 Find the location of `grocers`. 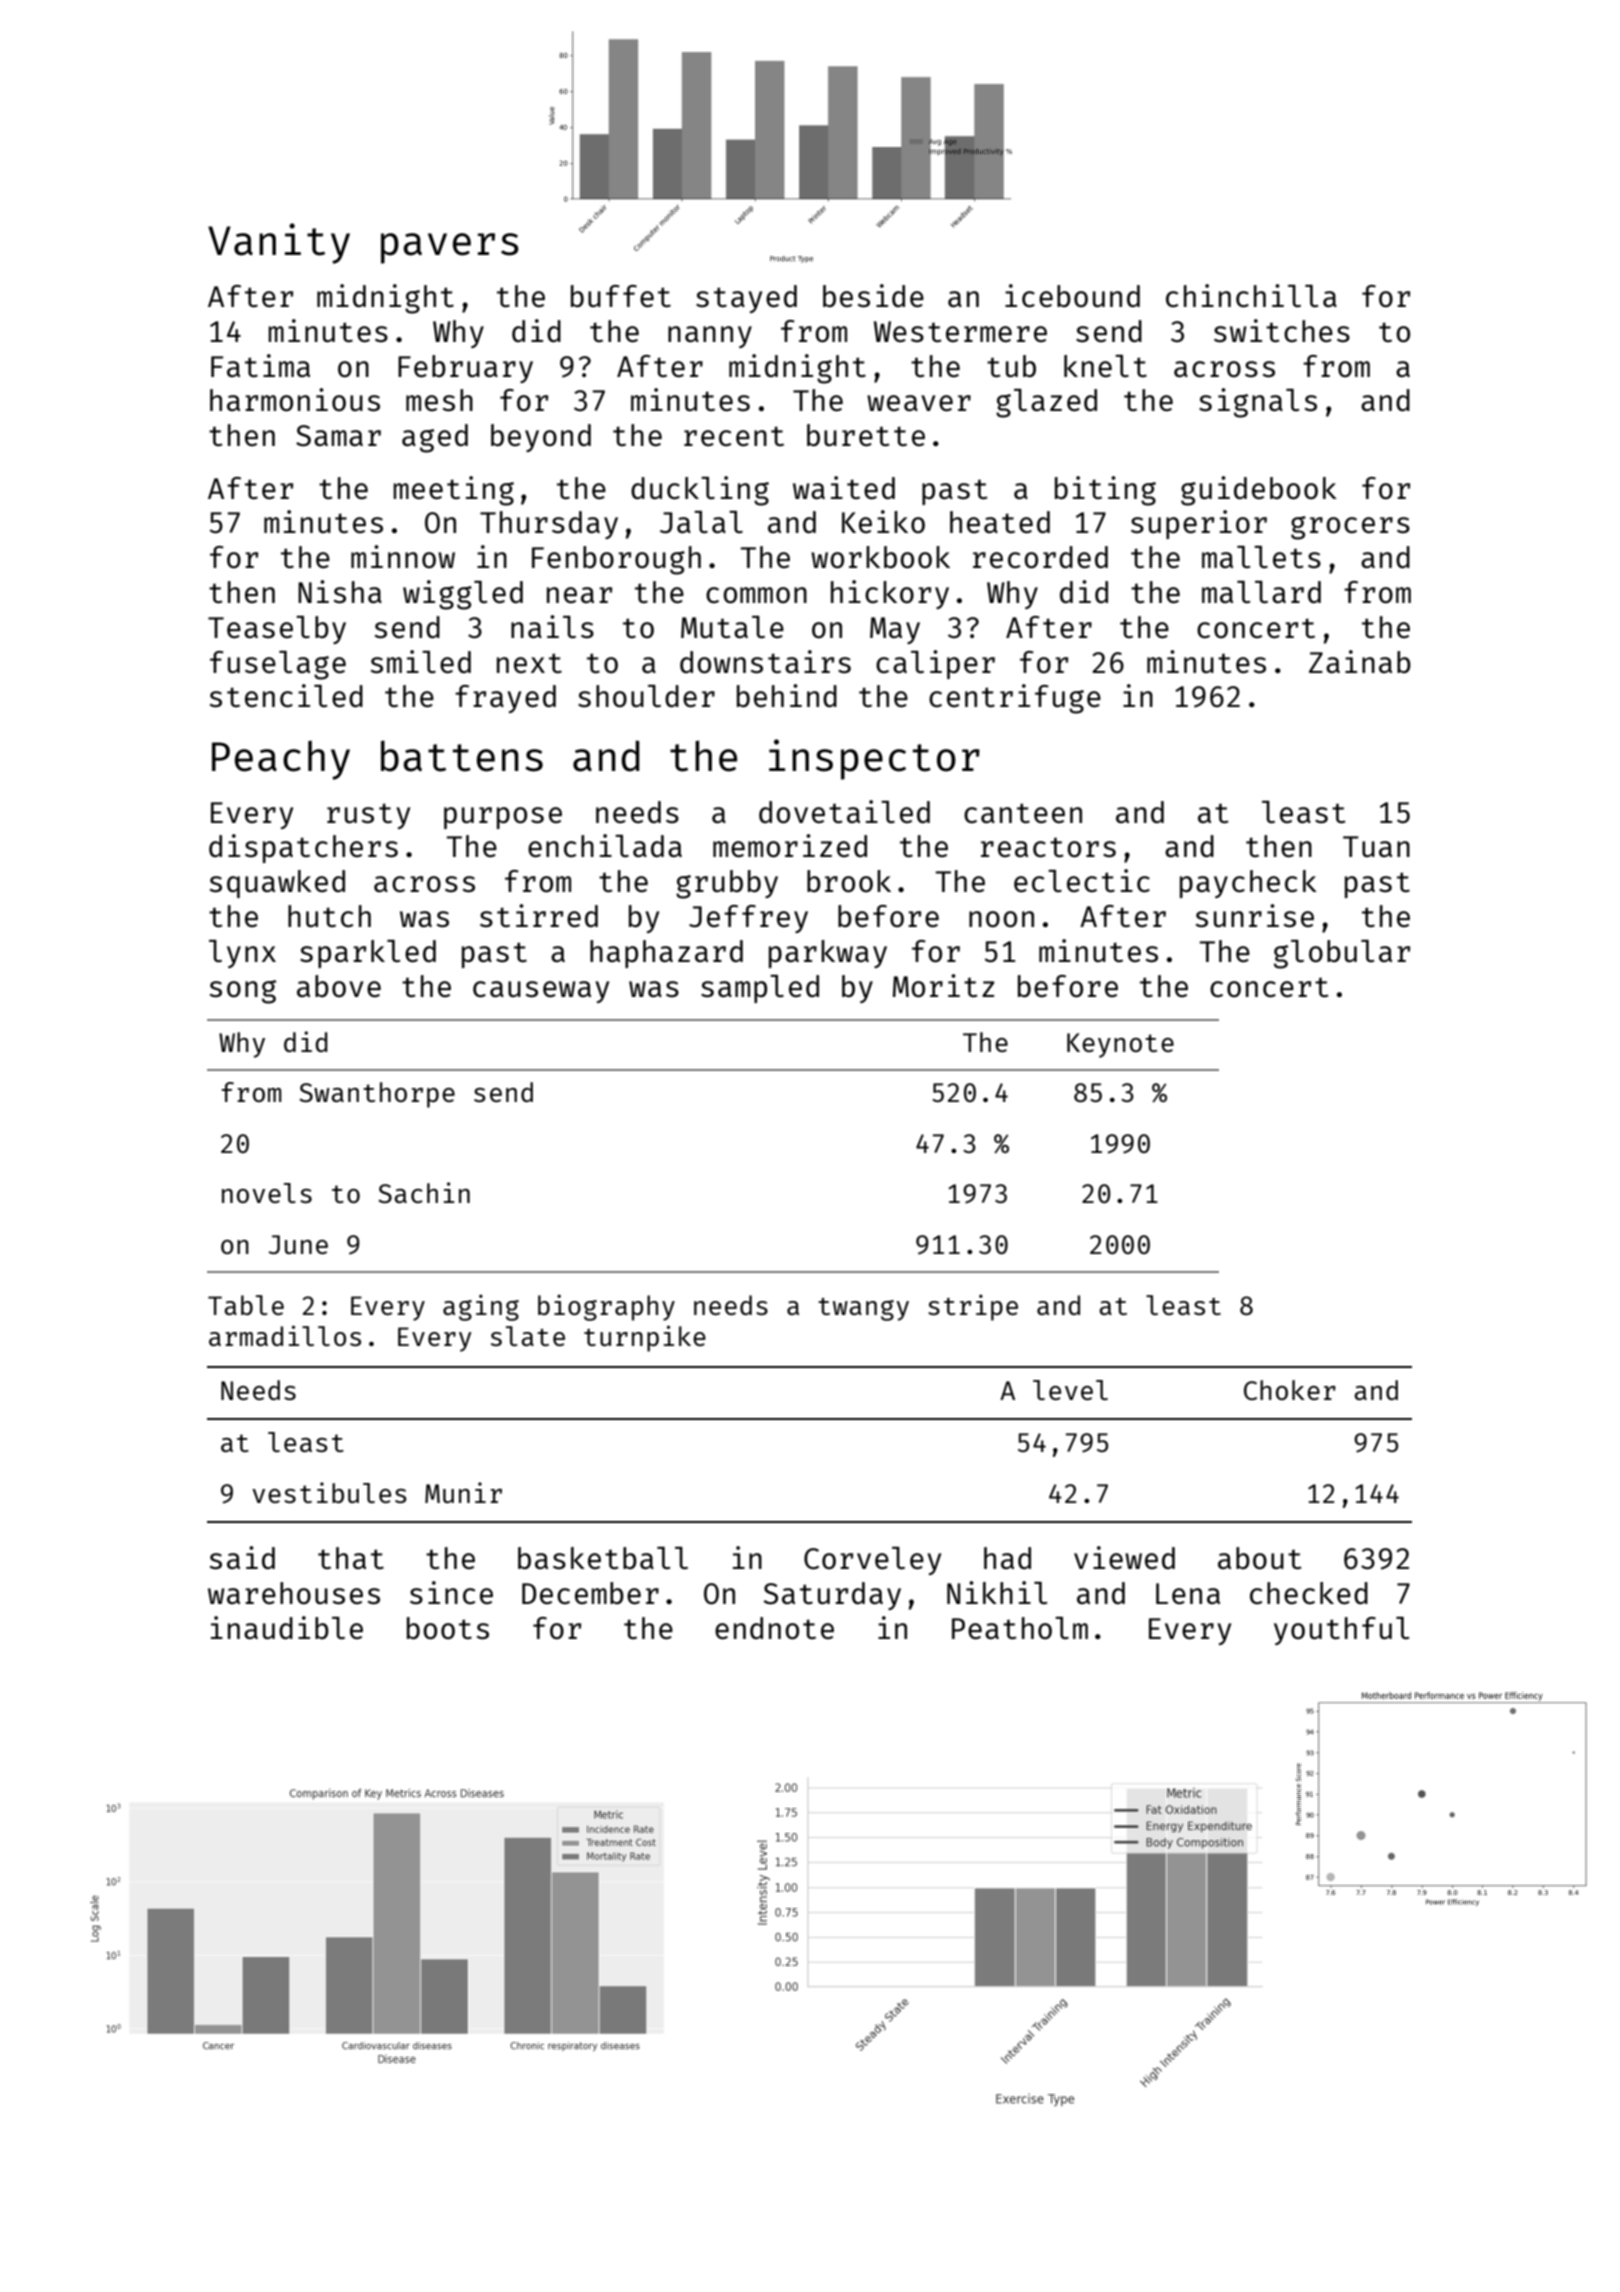

grocers is located at coordinates (1350, 528).
